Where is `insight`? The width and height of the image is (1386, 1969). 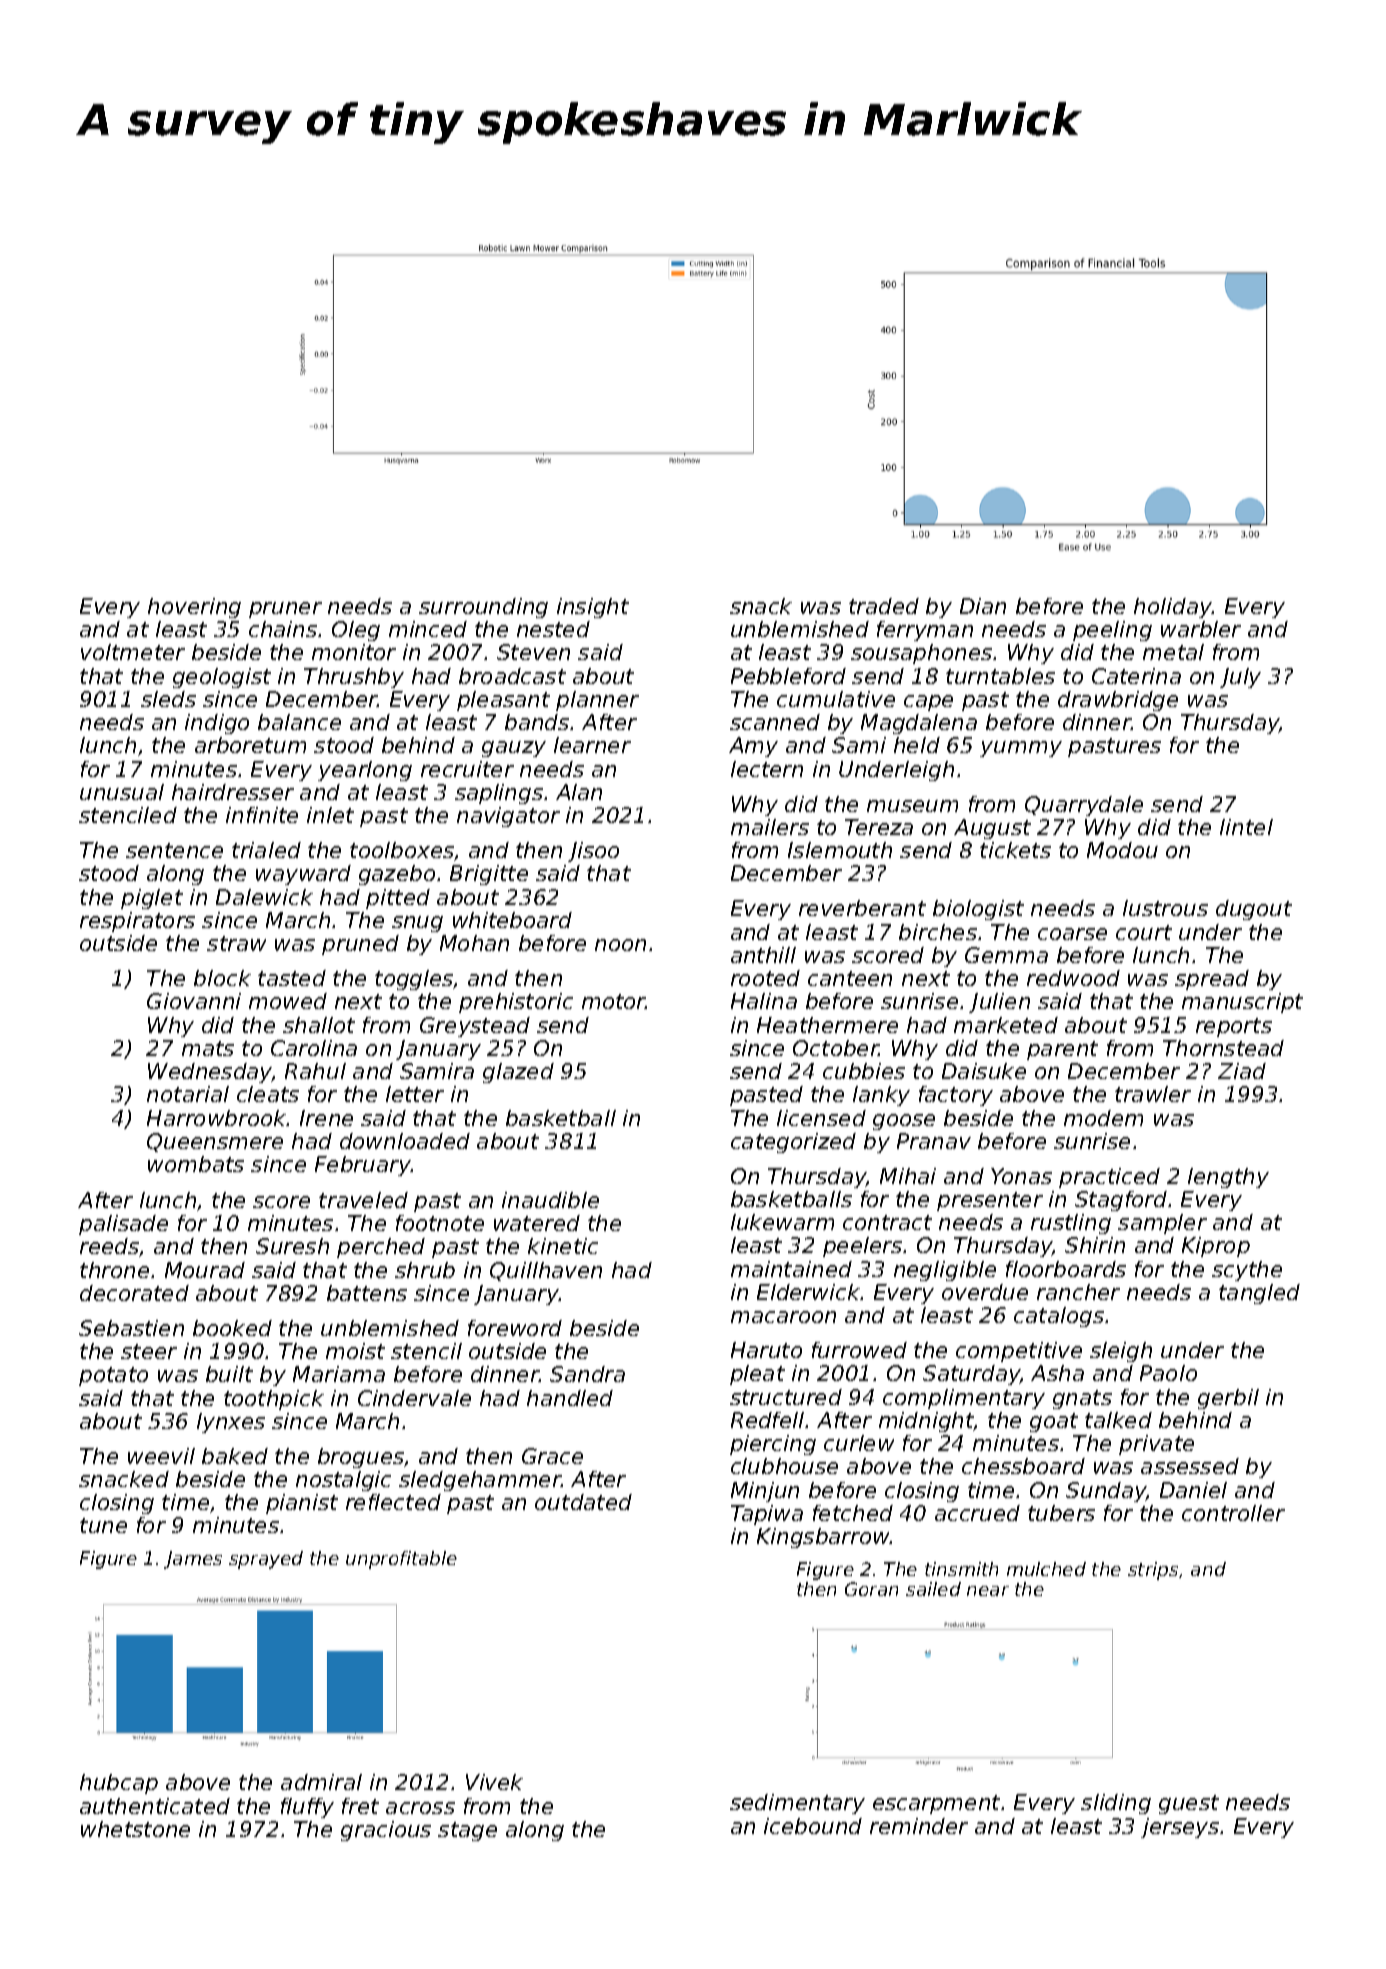
insight is located at coordinates (593, 608).
